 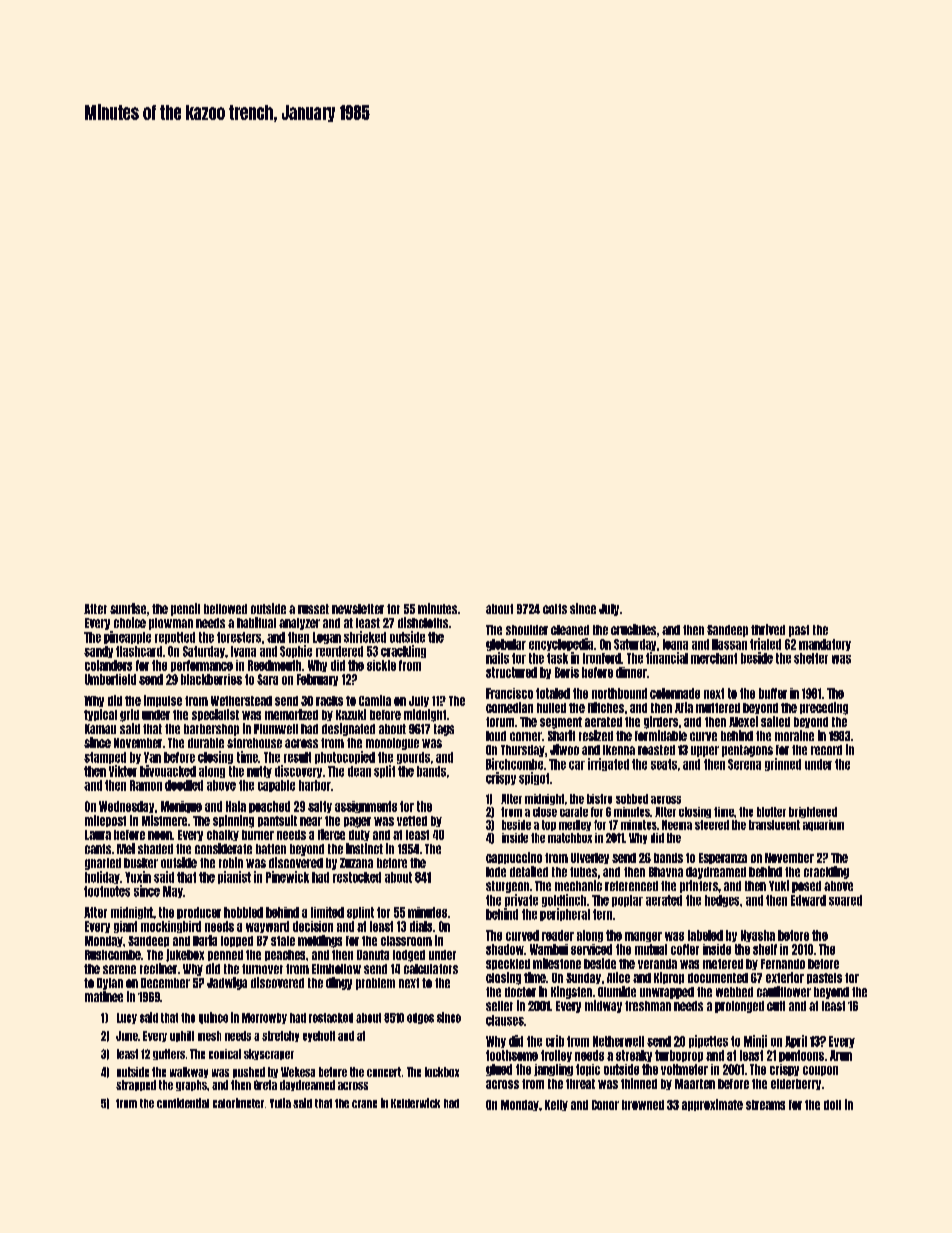 I want to click on segment, so click(x=561, y=723).
